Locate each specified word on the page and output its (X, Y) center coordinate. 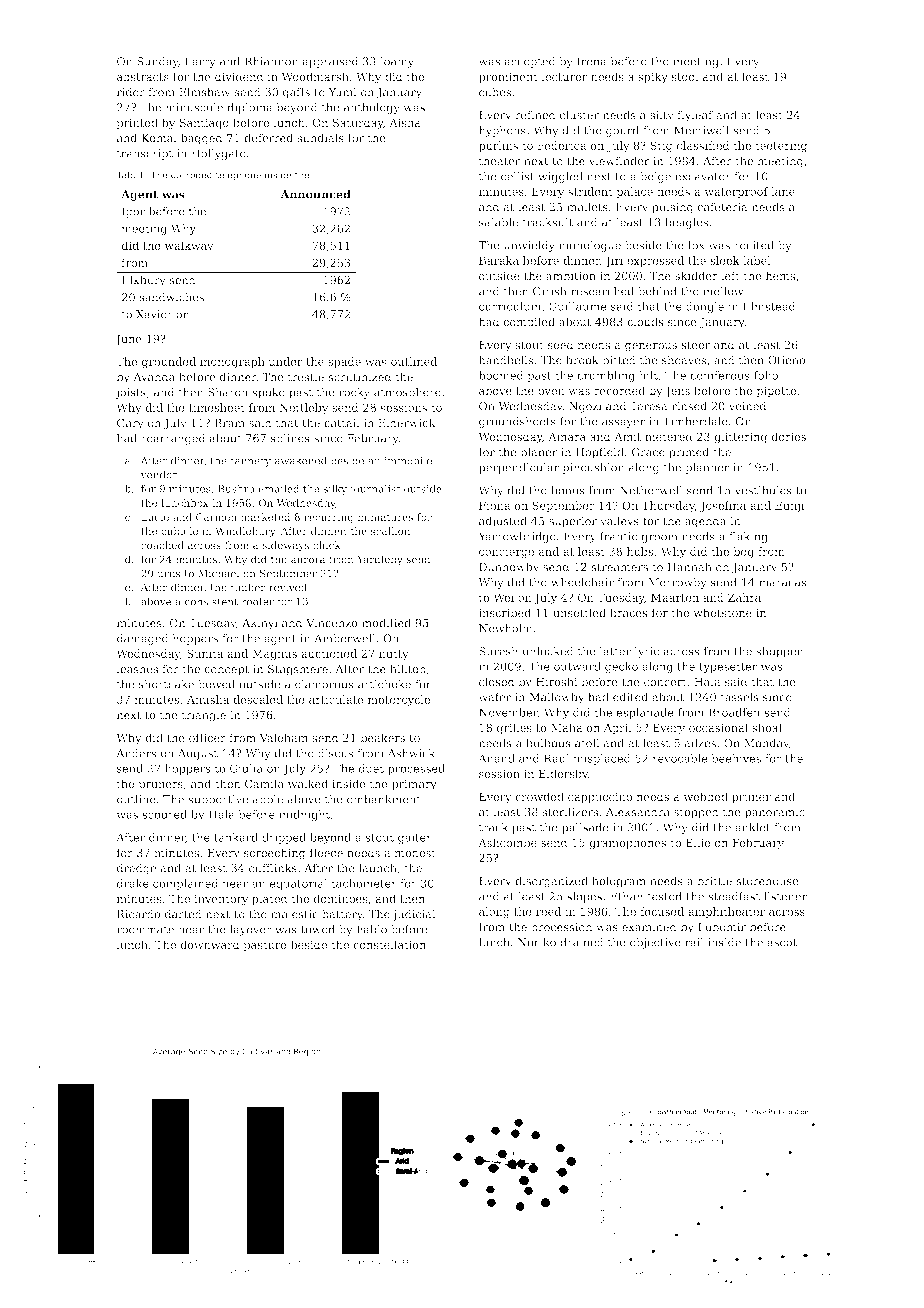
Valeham (283, 737)
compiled (529, 323)
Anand (496, 758)
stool (685, 76)
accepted (530, 62)
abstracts (143, 76)
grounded (169, 362)
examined (649, 927)
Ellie (697, 842)
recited (754, 245)
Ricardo (138, 914)
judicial (414, 915)
